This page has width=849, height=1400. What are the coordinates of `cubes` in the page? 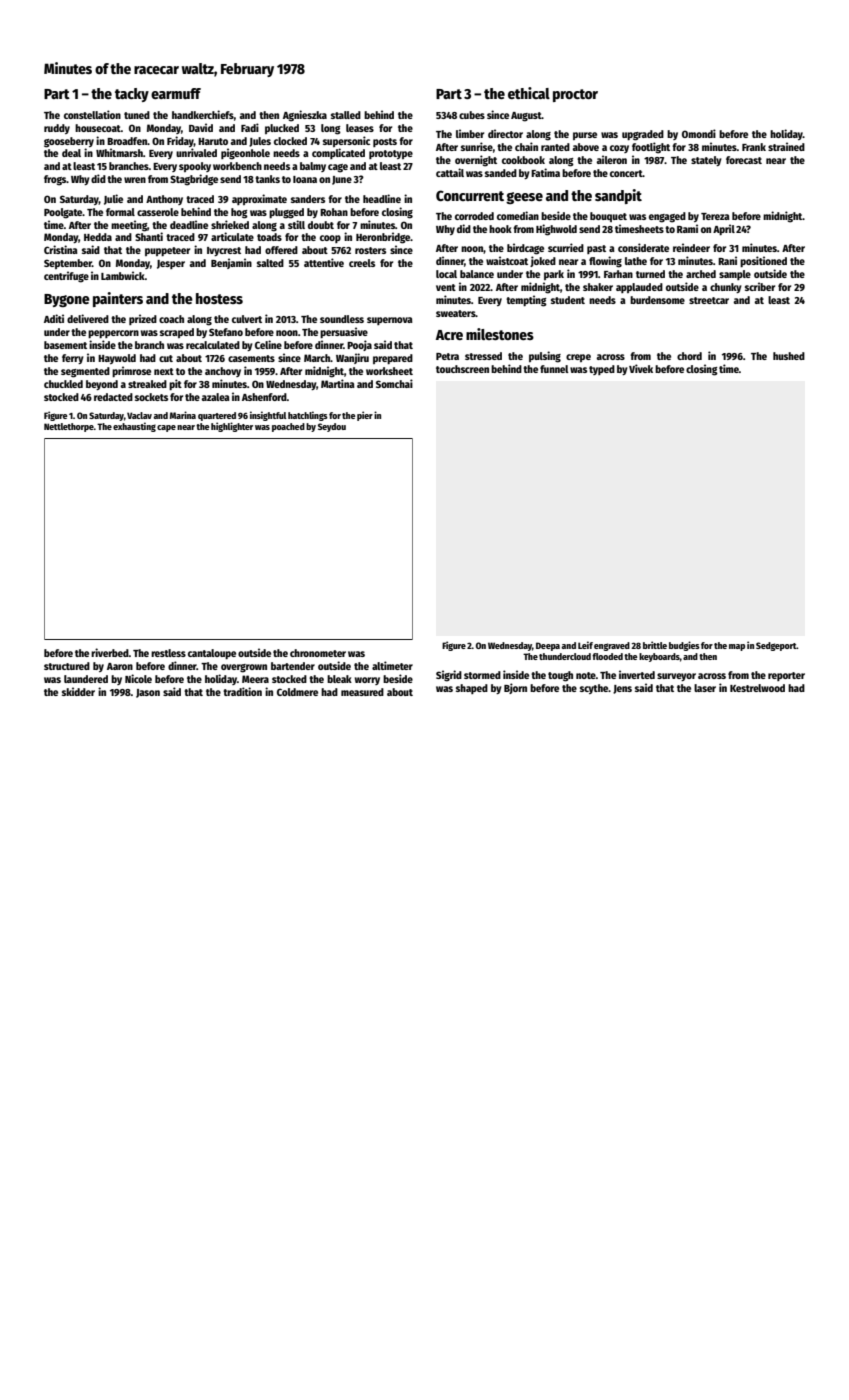 It's located at (472, 115).
